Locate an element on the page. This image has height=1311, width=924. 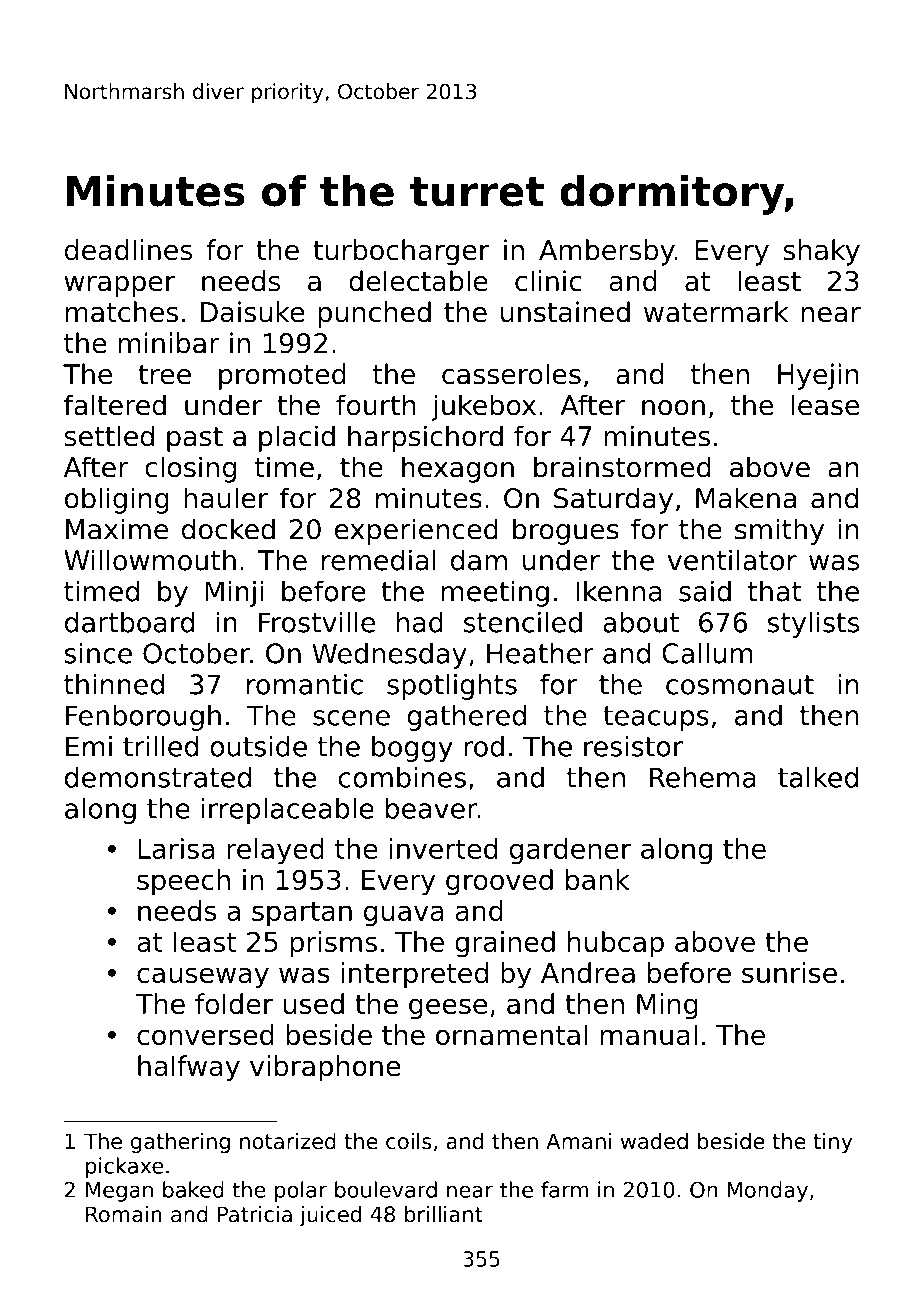
clinic is located at coordinates (548, 281).
